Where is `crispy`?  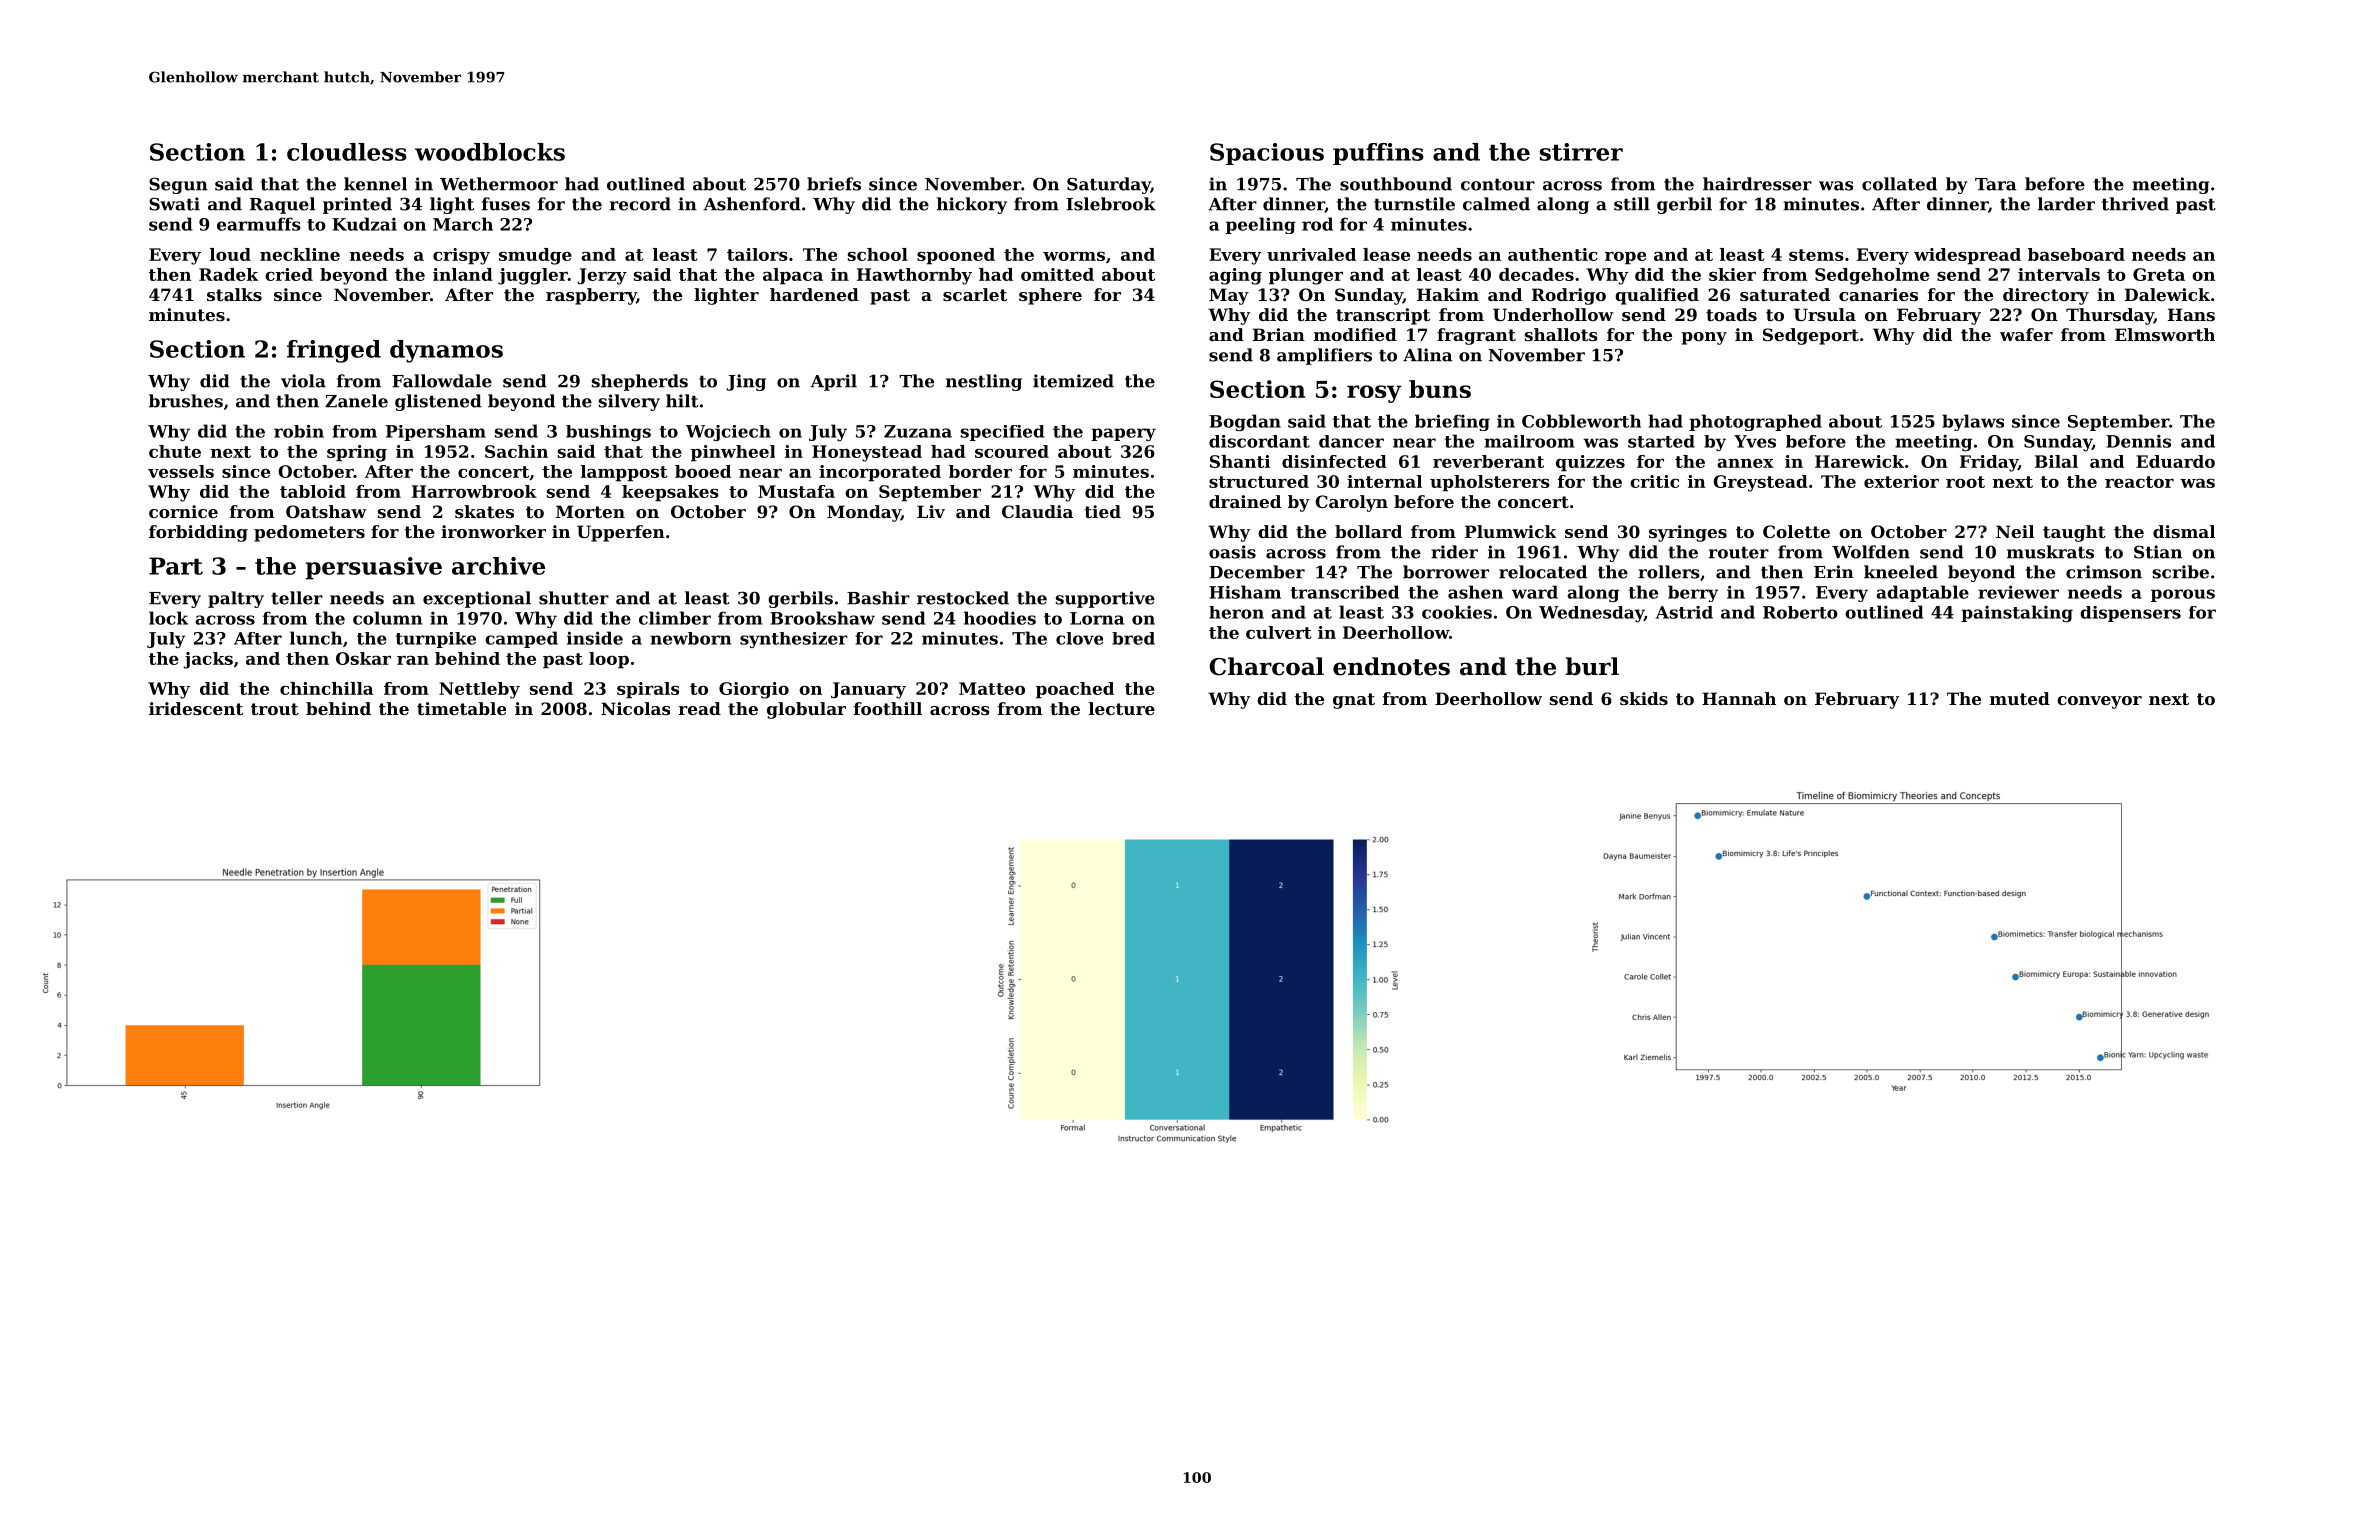
crispy is located at coordinates (461, 256).
